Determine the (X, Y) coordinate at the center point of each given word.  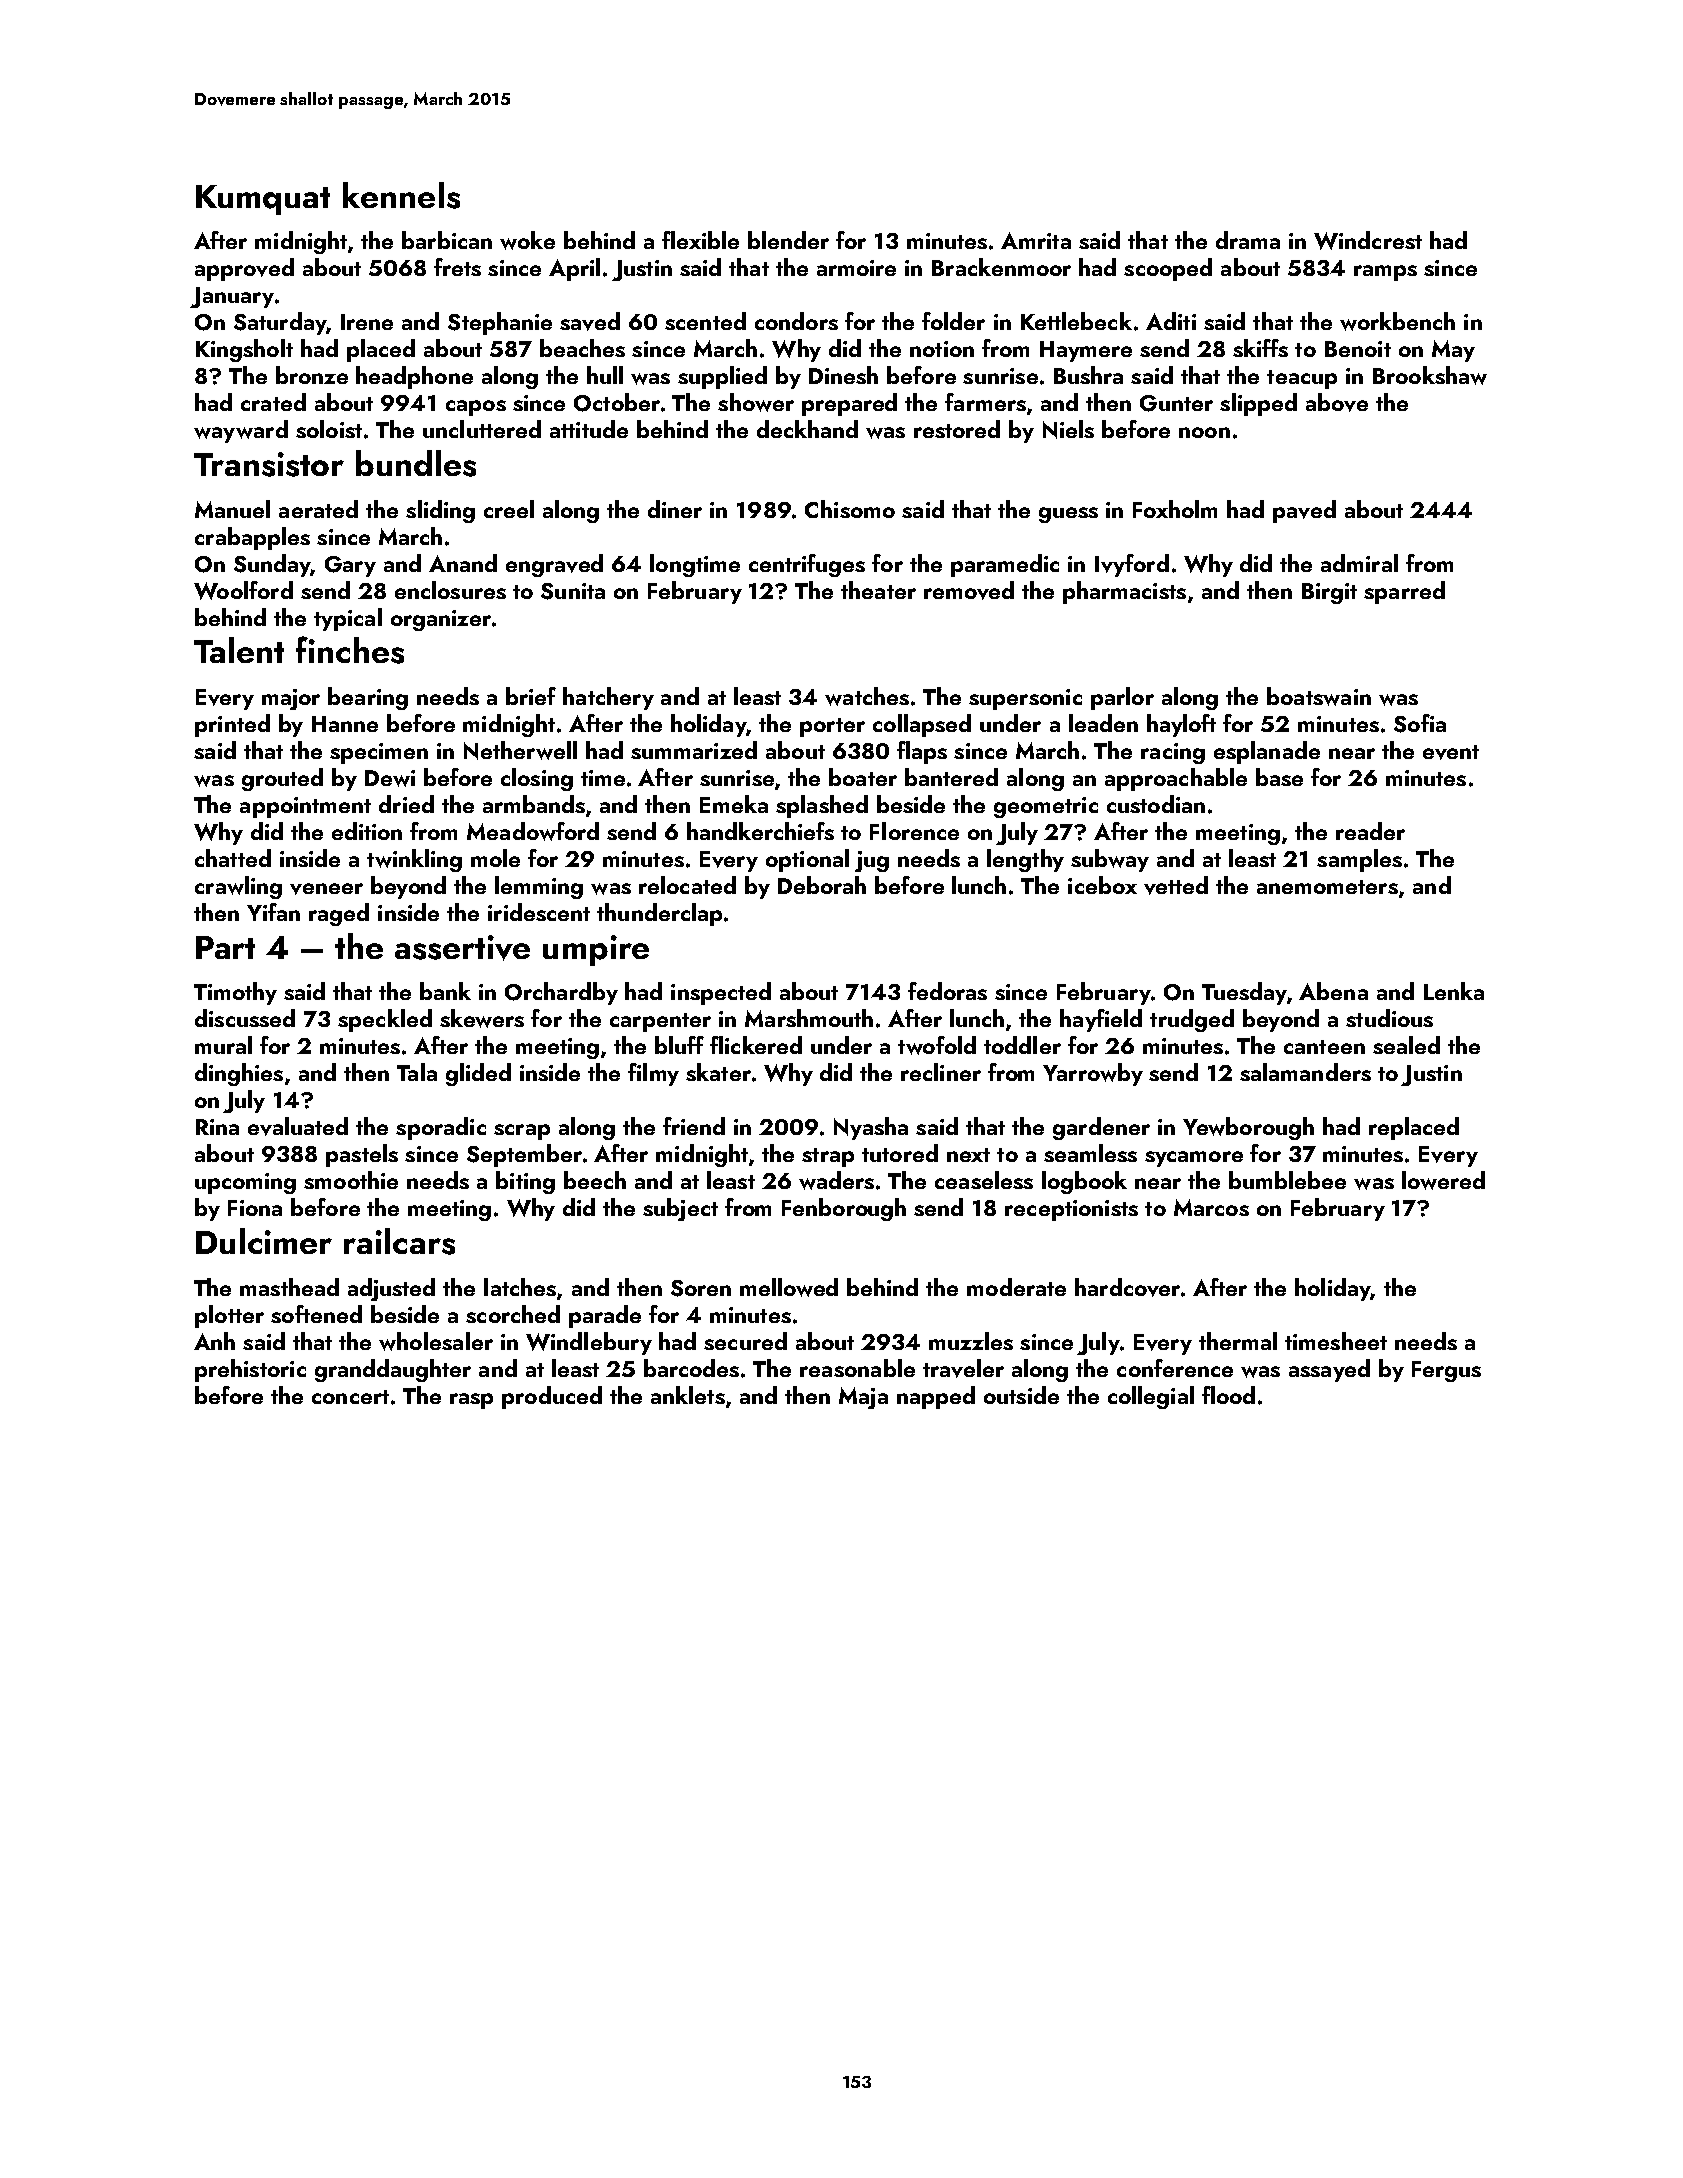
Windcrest (1368, 240)
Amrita (1036, 240)
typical (348, 619)
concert (350, 1397)
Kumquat (263, 200)
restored (957, 429)
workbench (1397, 321)
